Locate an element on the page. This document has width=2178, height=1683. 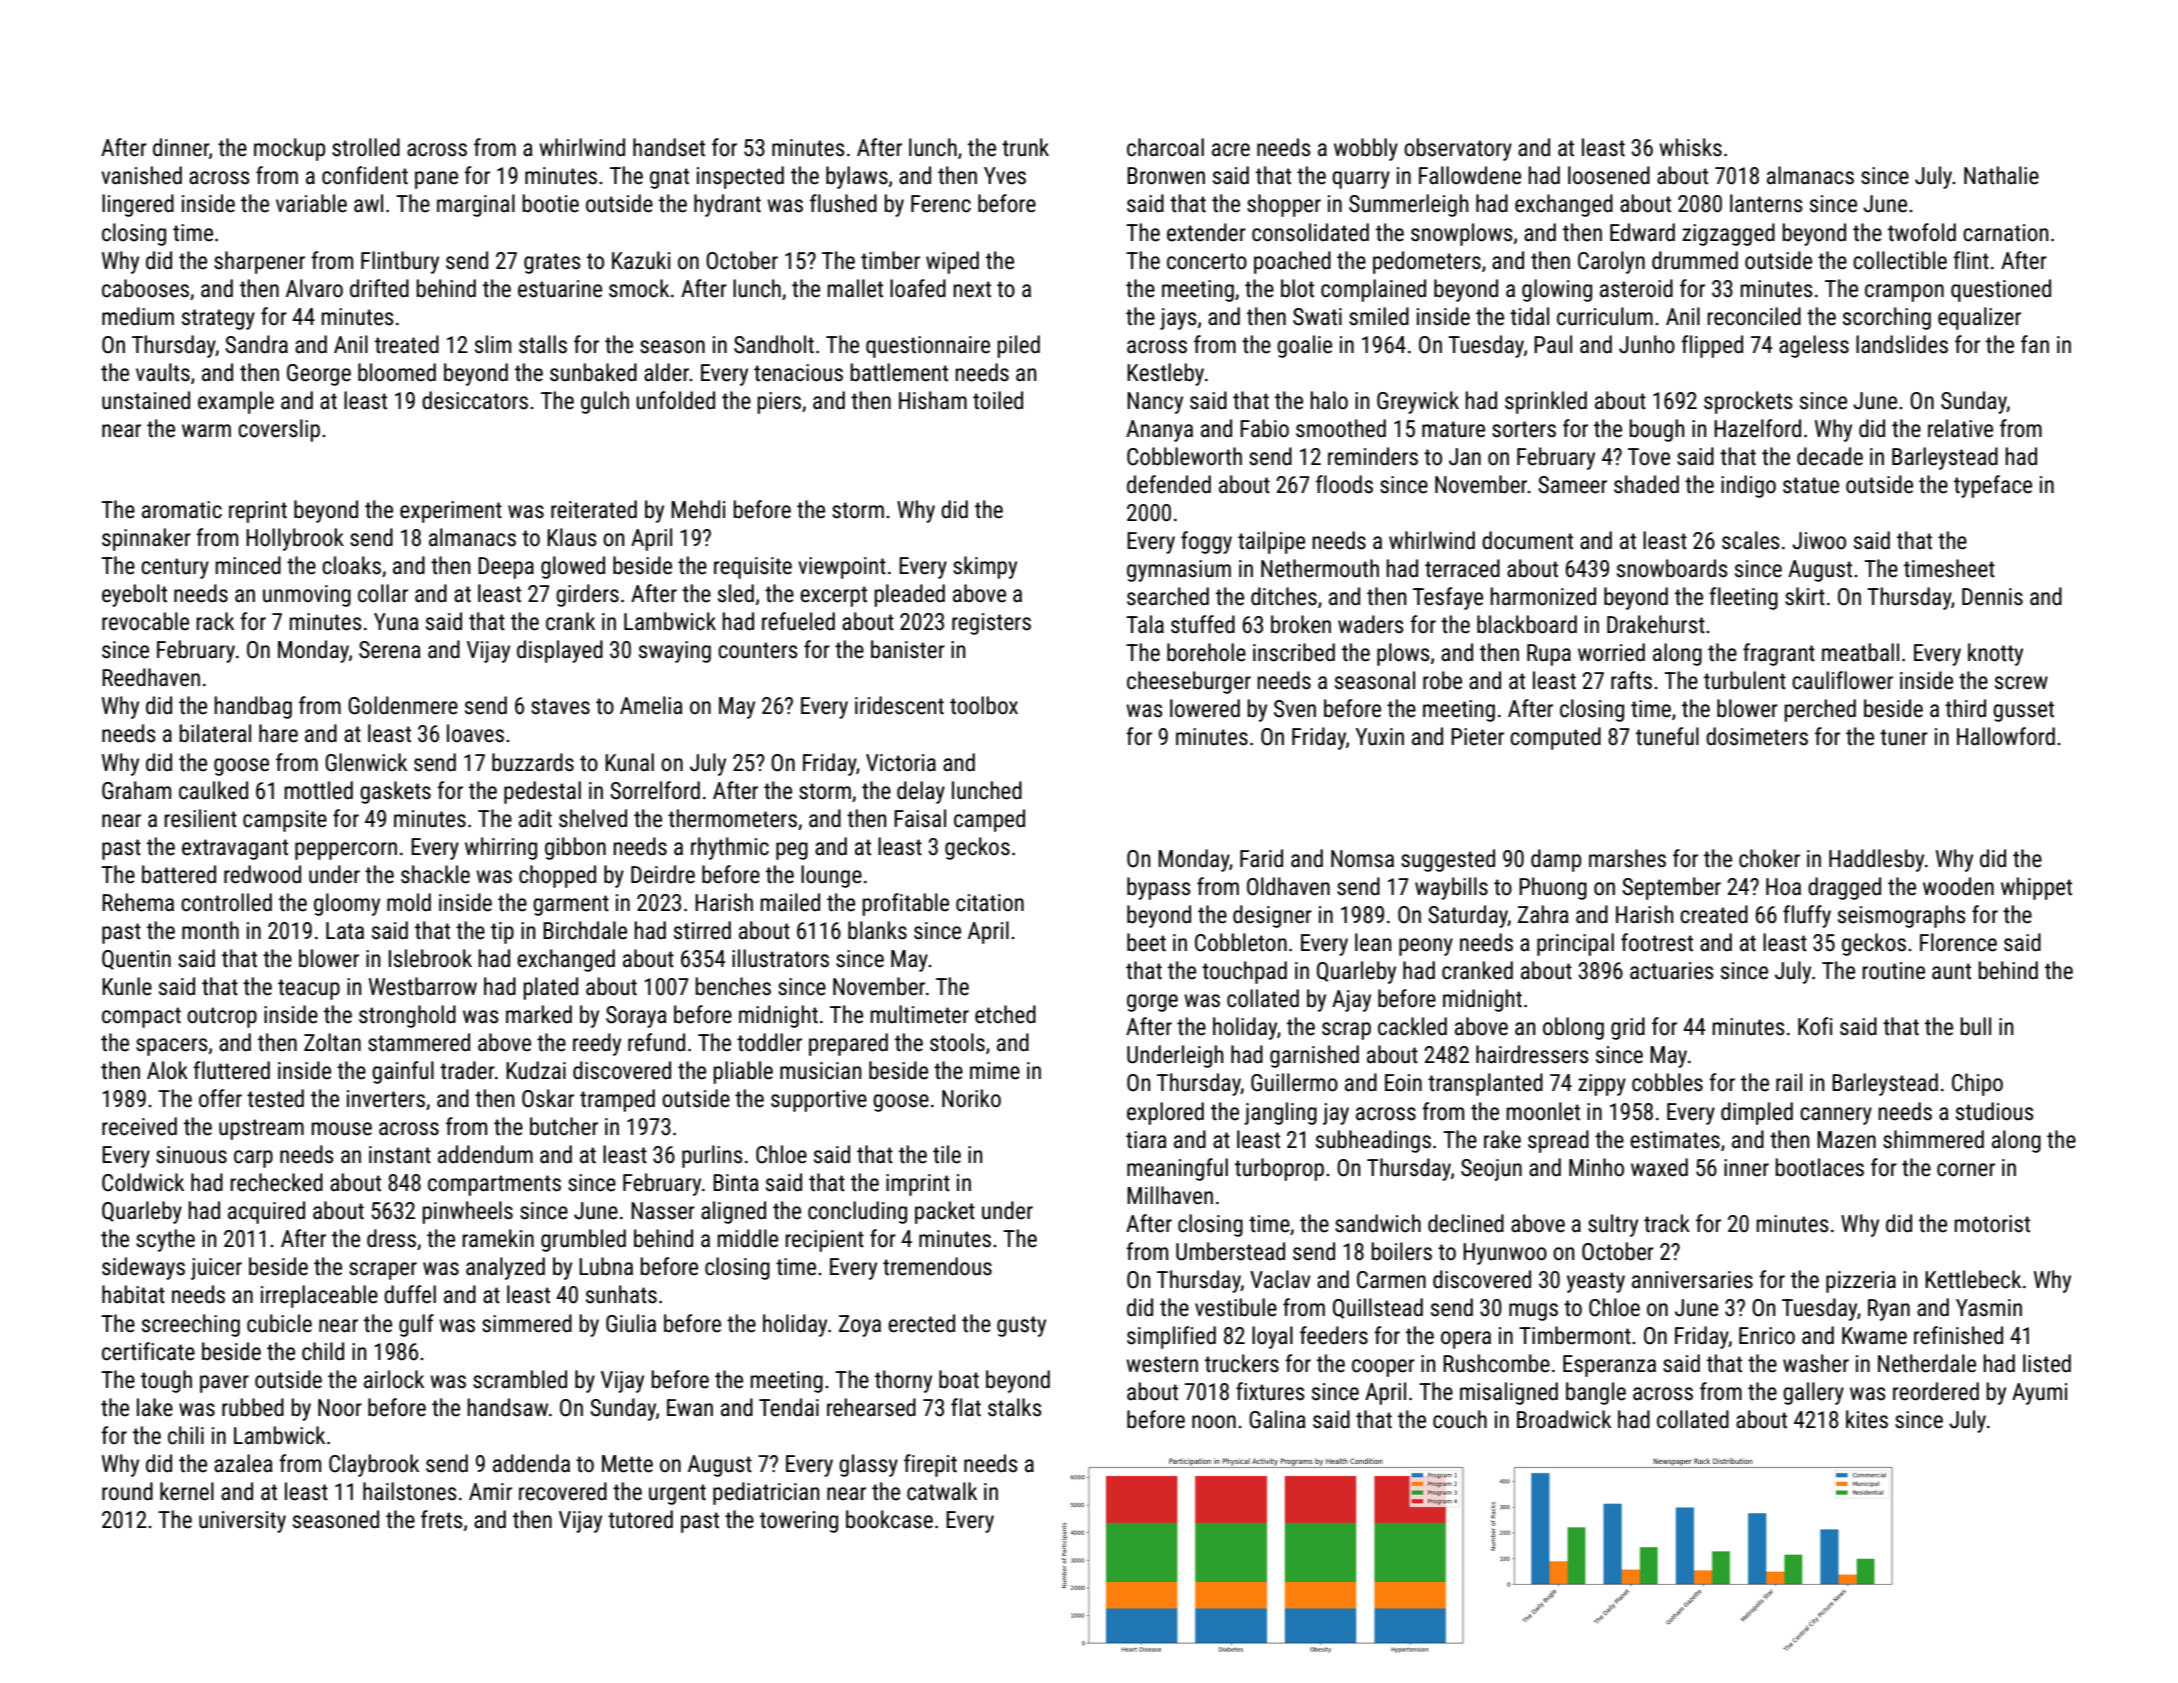
Bronwen is located at coordinates (1166, 176).
